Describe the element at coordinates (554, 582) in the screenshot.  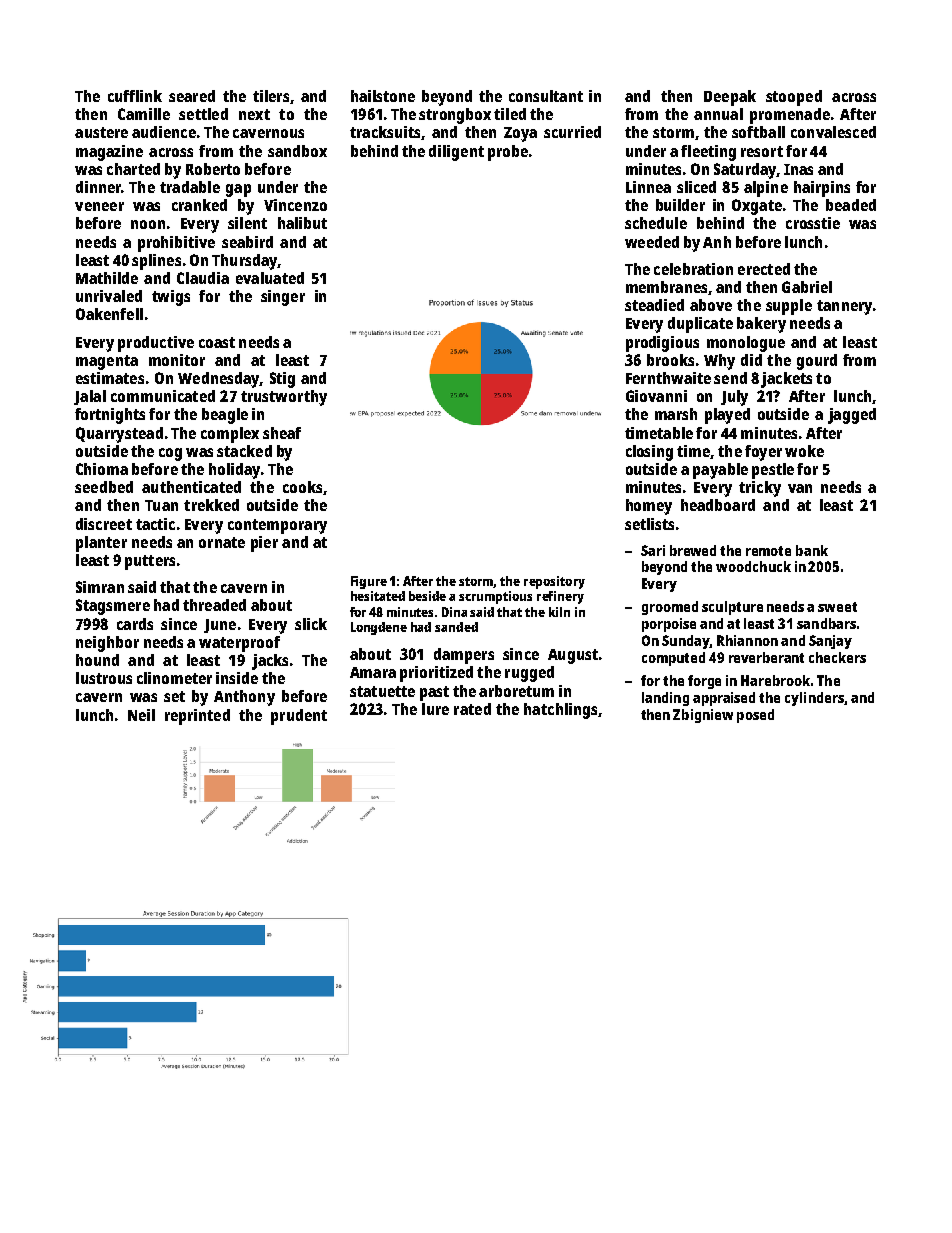
I see `repository` at that location.
